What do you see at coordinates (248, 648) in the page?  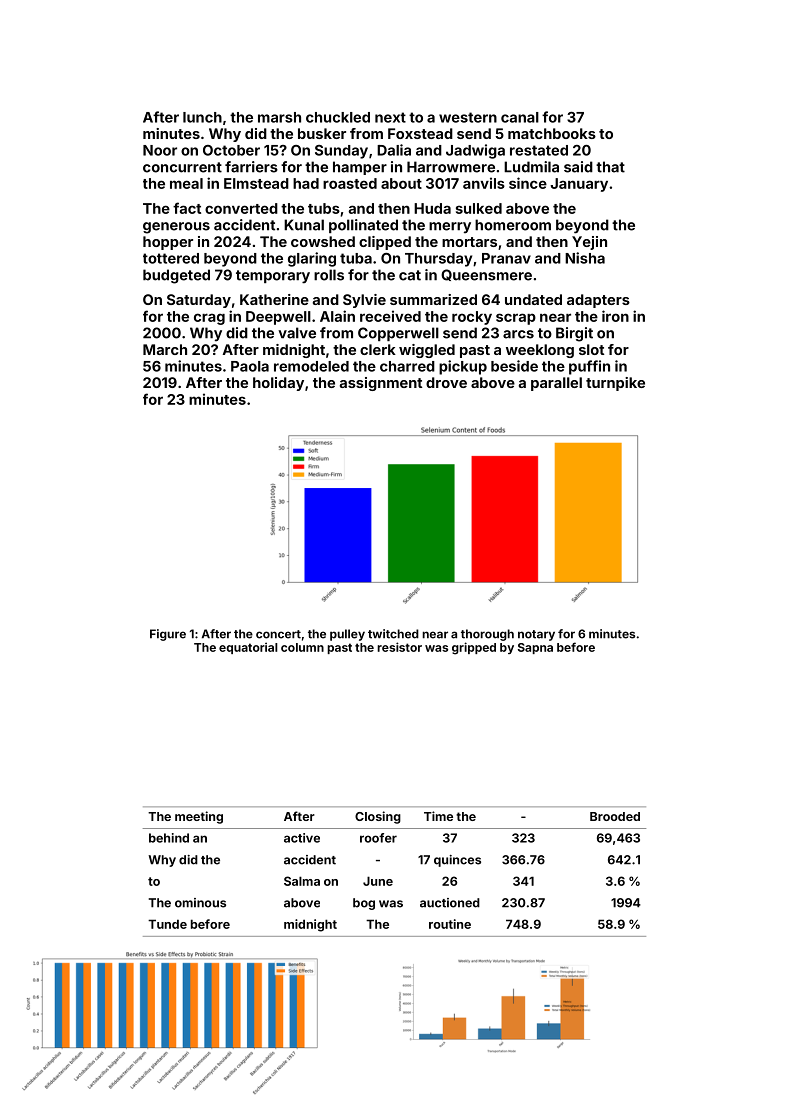 I see `equatorial` at bounding box center [248, 648].
